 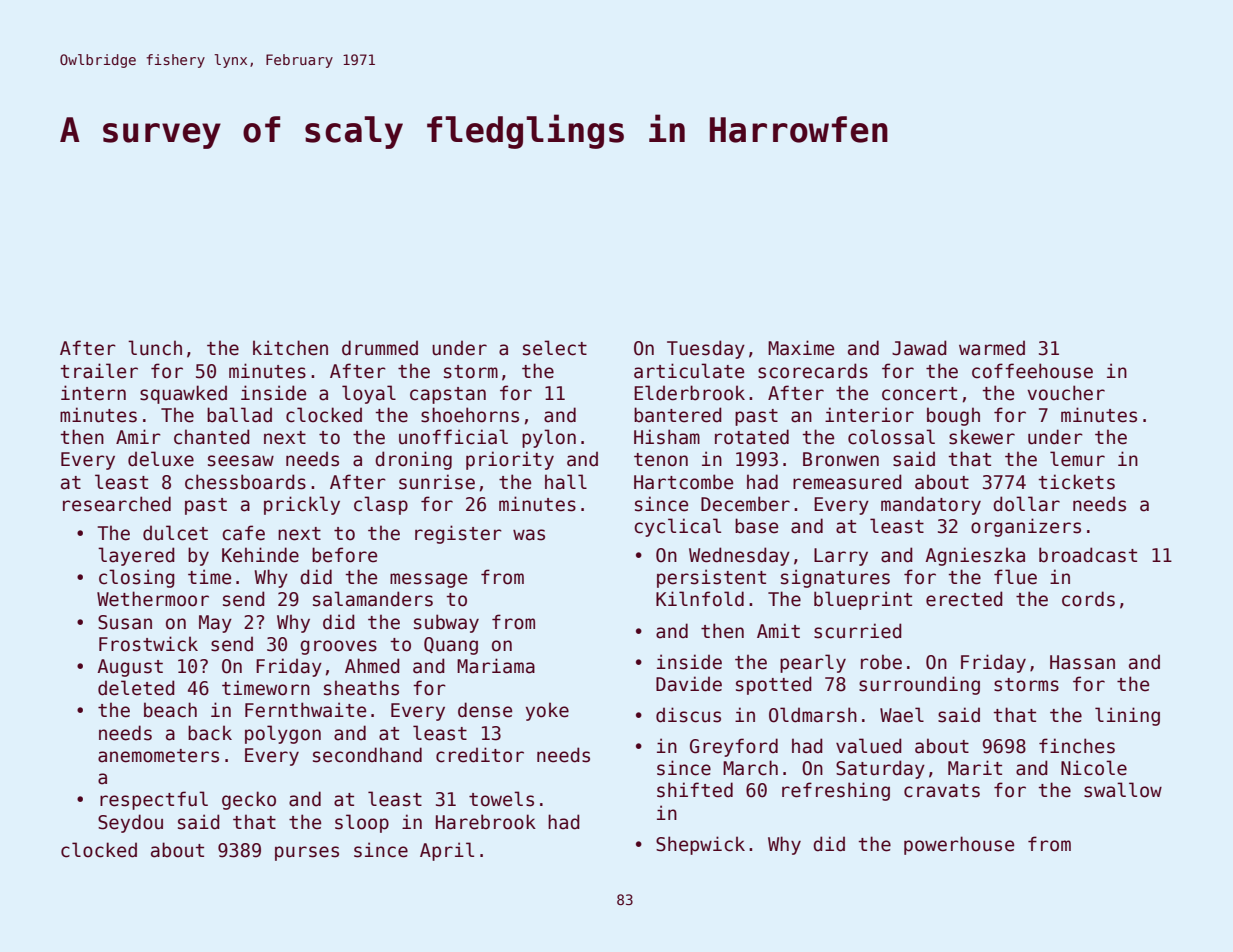 What do you see at coordinates (158, 756) in the document?
I see `anemometers` at bounding box center [158, 756].
